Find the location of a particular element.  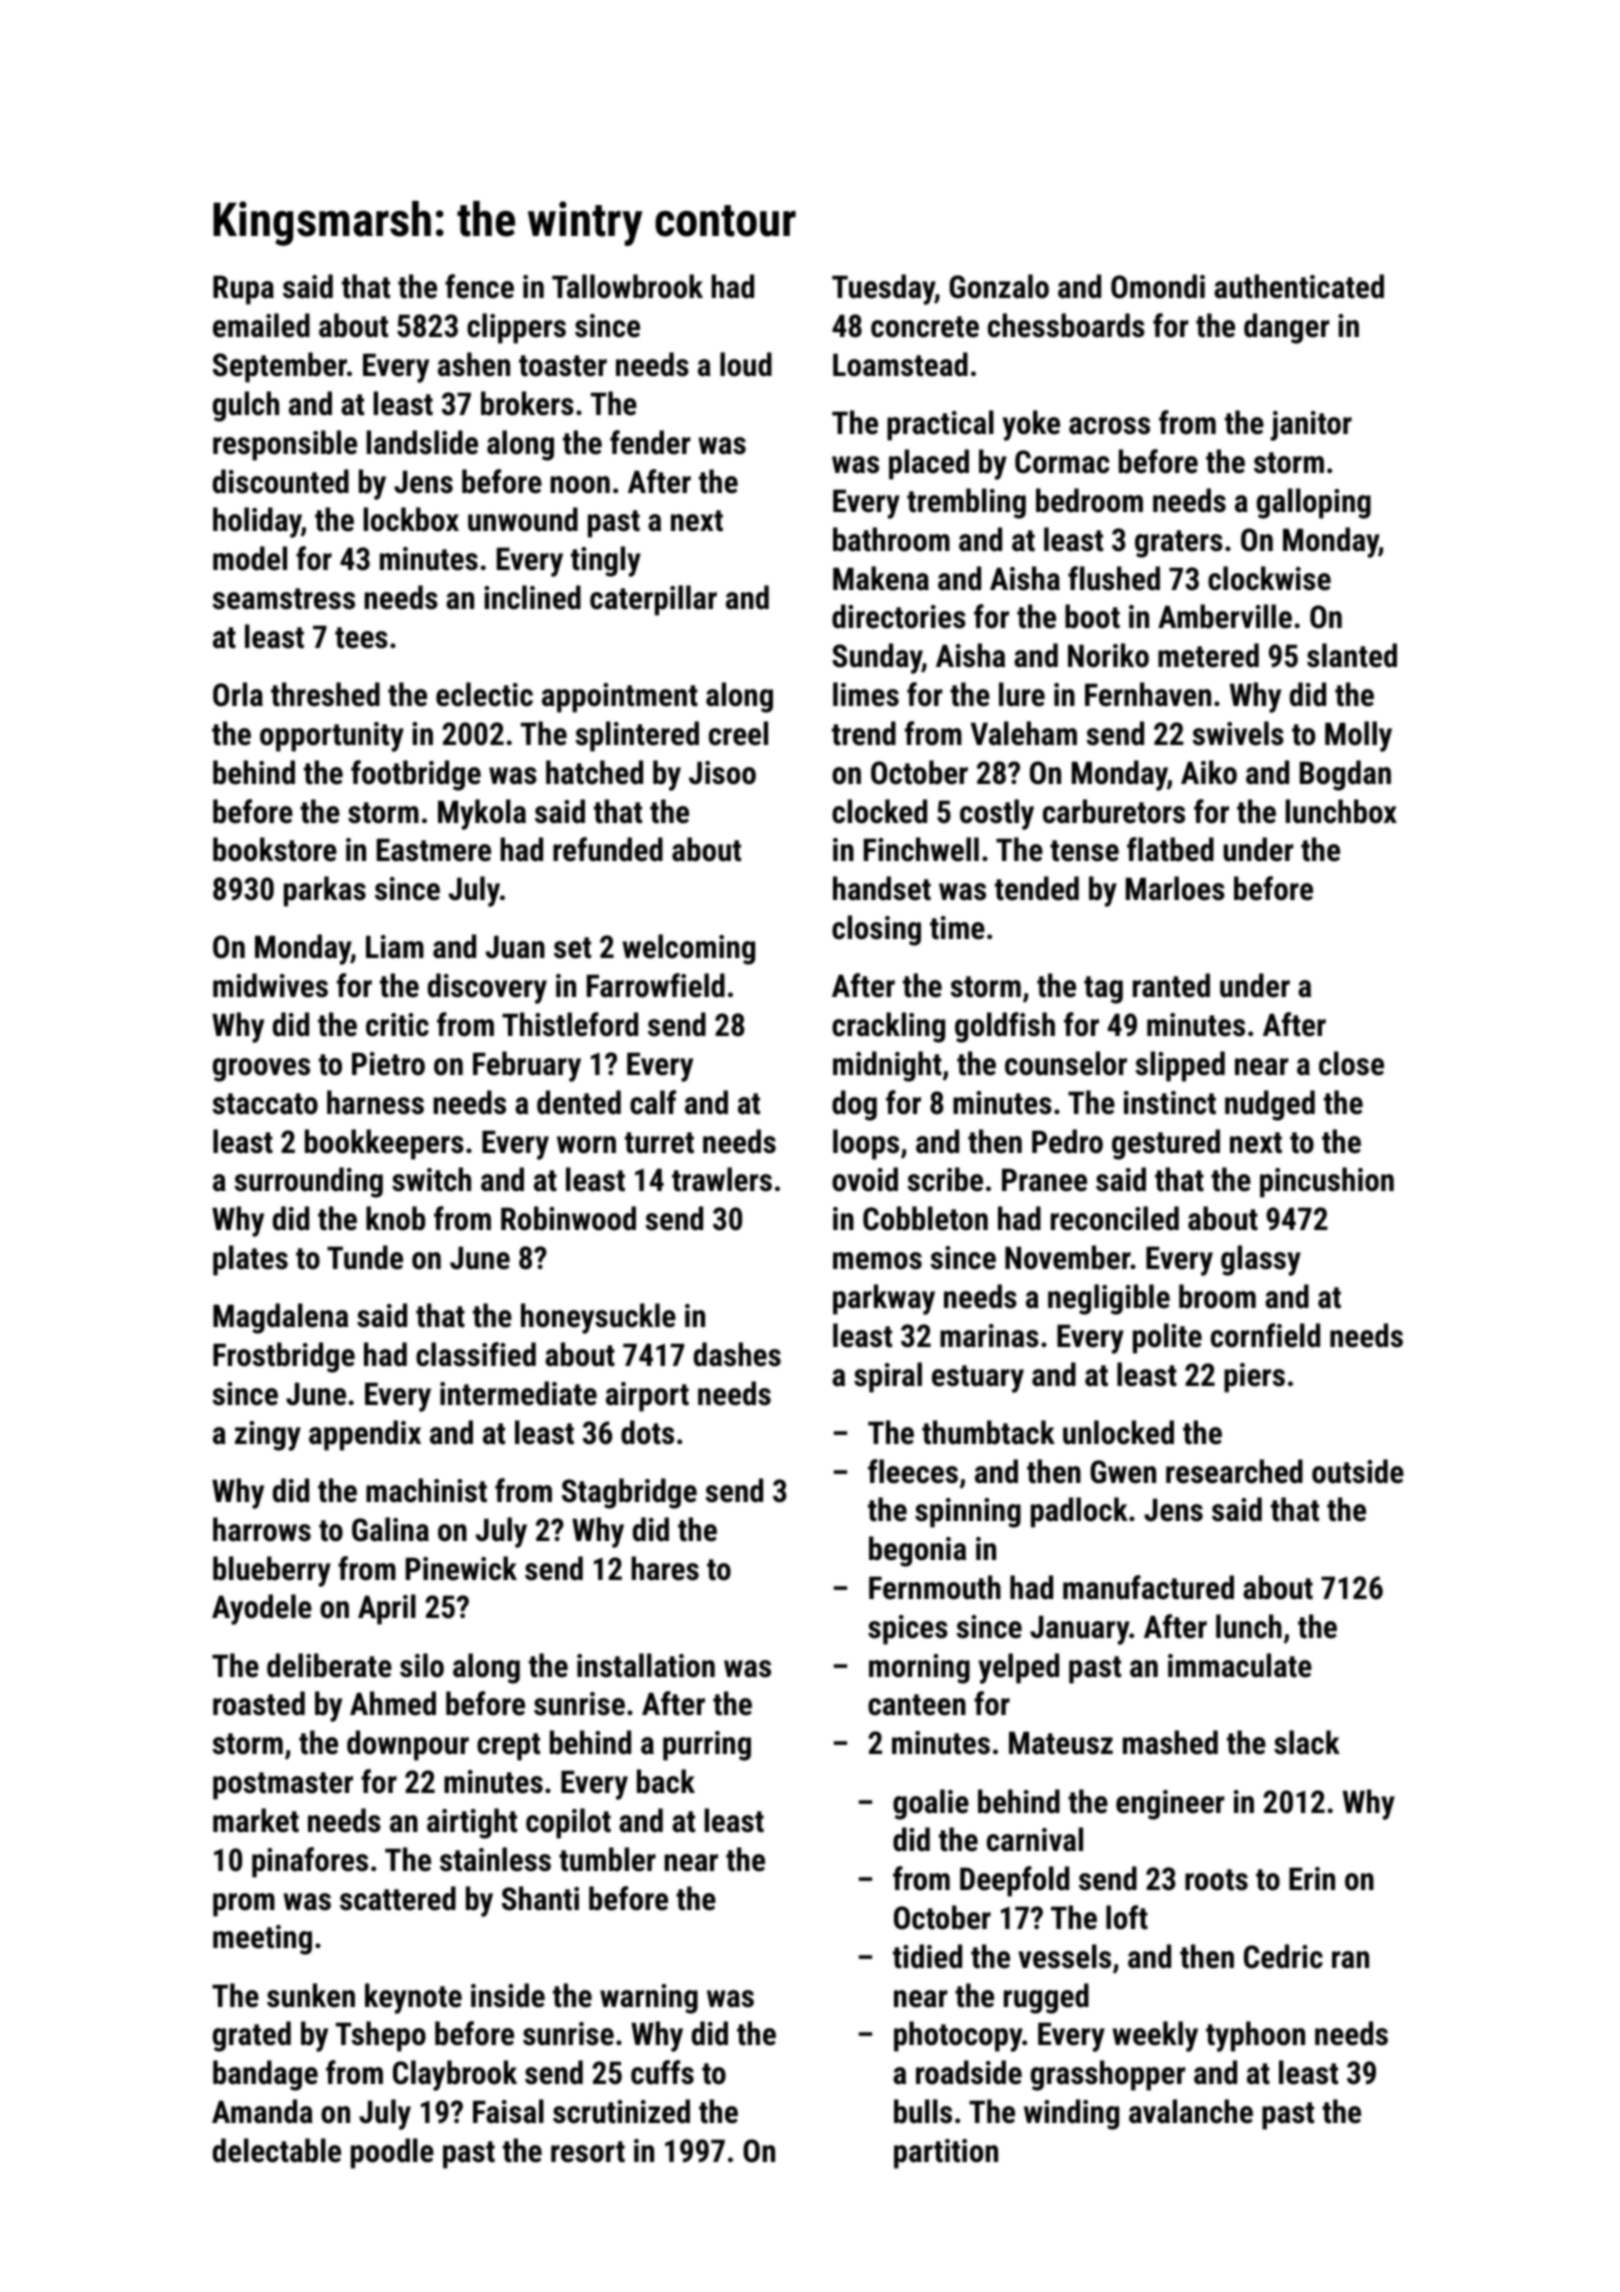

resort is located at coordinates (588, 2152).
